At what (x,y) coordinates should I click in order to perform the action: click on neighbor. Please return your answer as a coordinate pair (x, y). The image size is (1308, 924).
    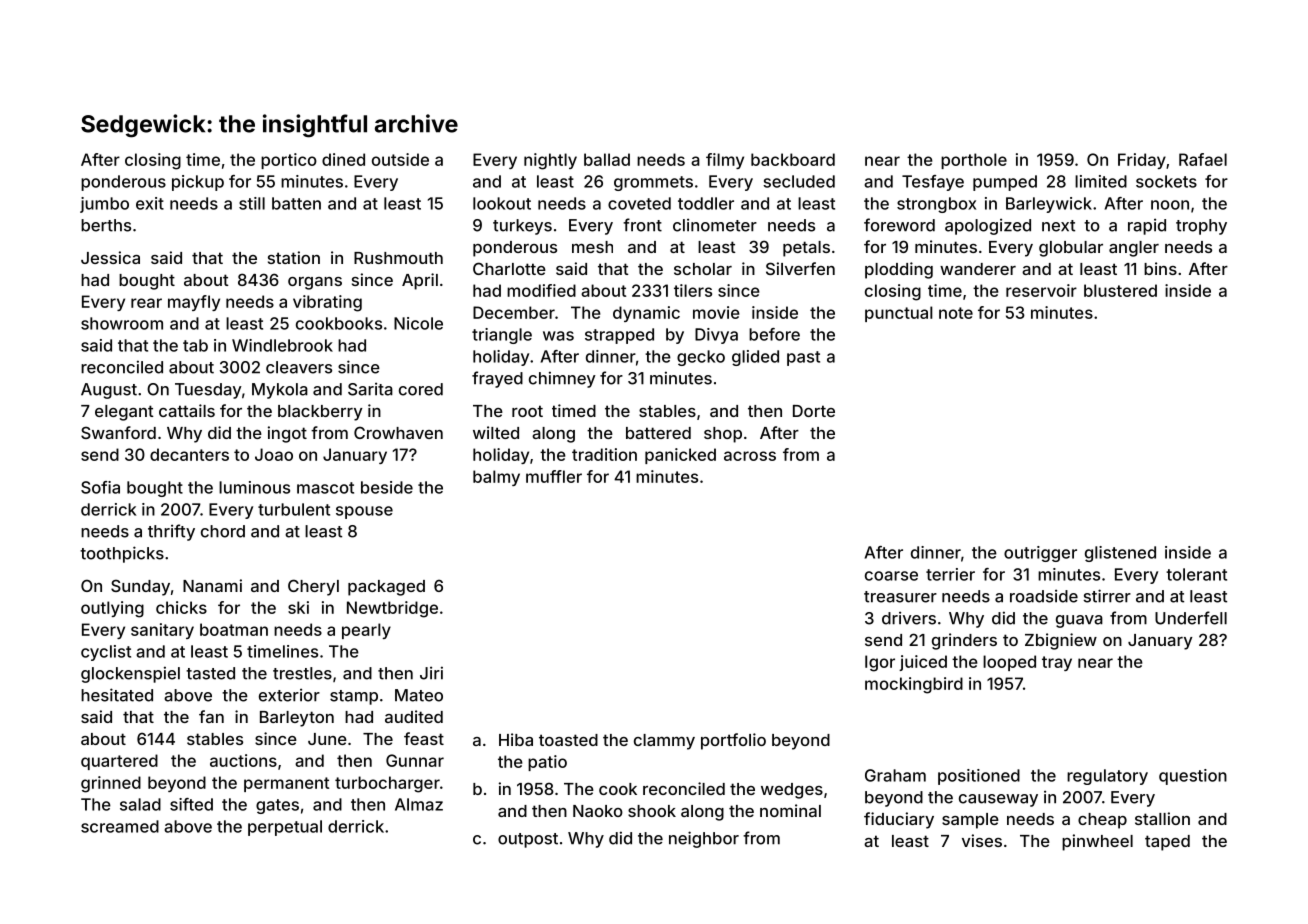
    Looking at the image, I should click on (704, 839).
